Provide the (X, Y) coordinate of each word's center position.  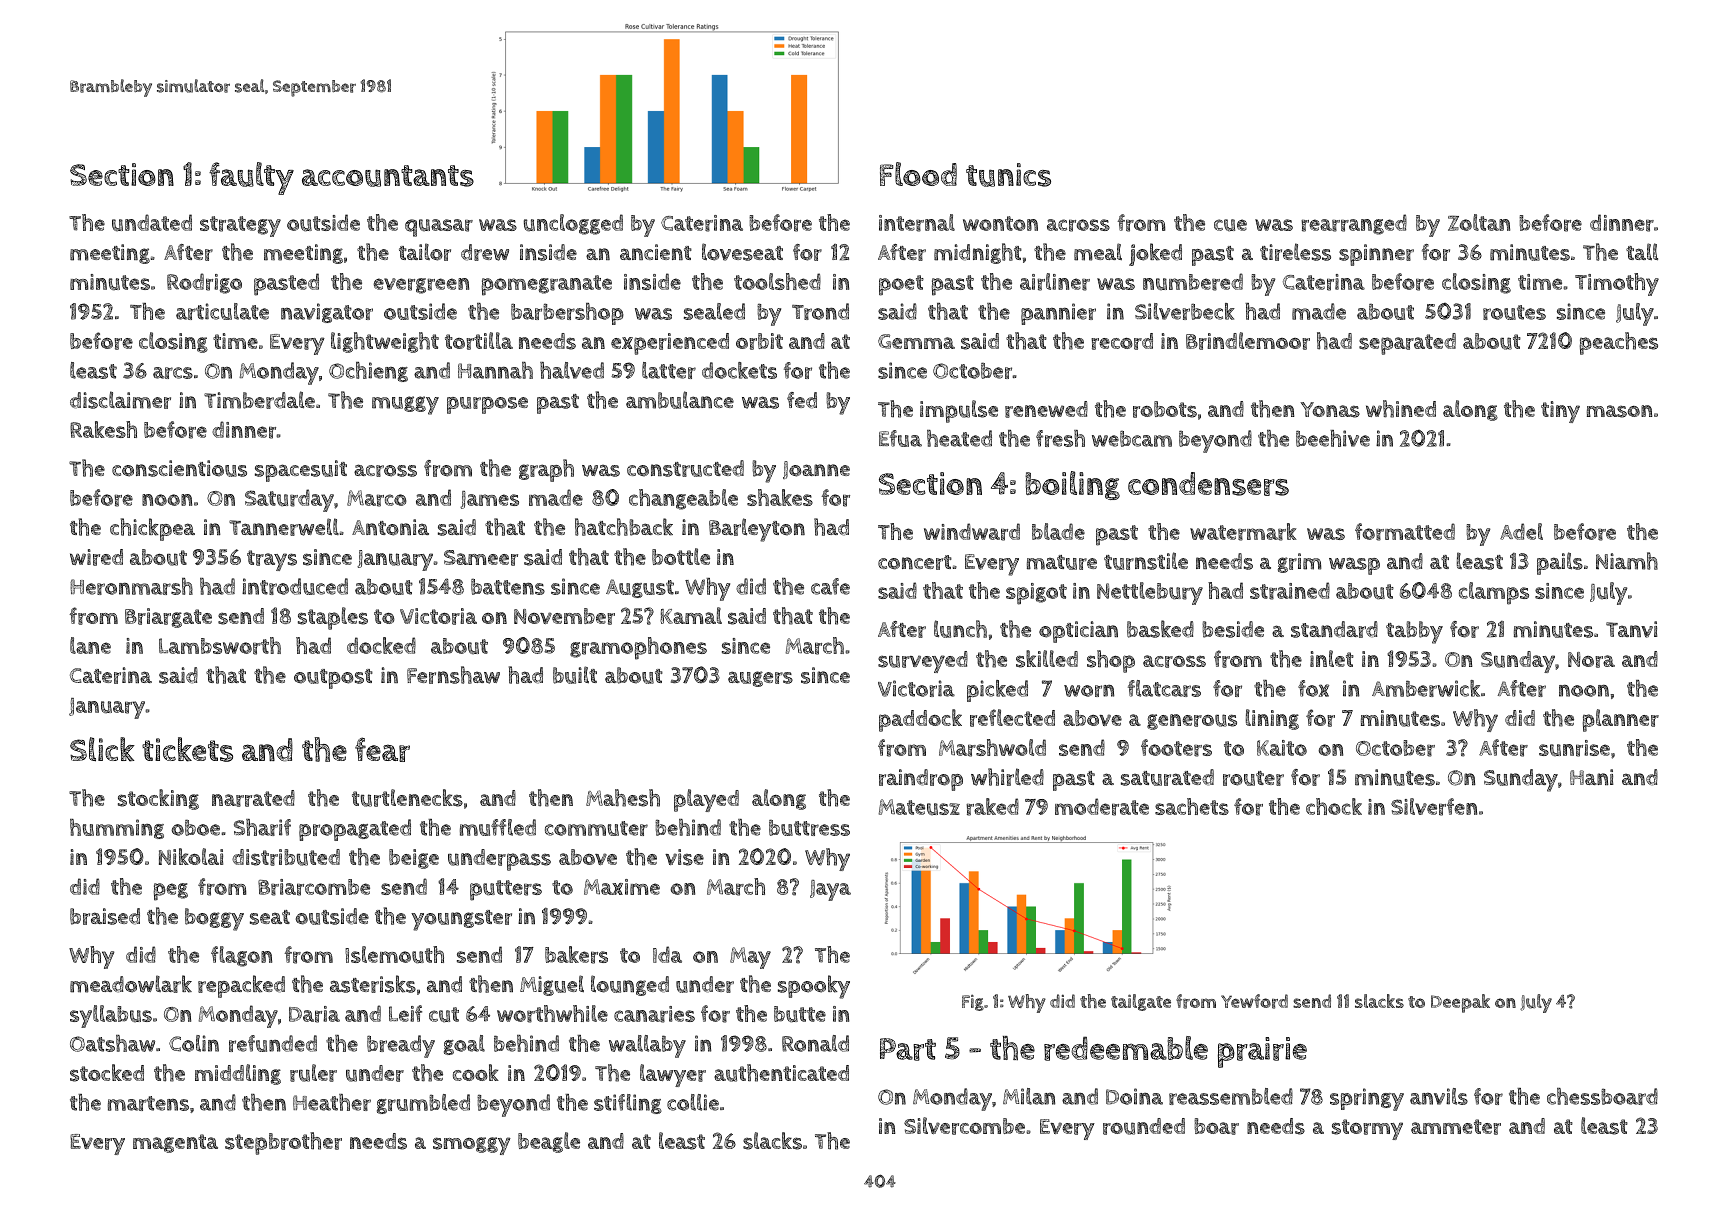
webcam (1132, 439)
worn (1089, 691)
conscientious (179, 468)
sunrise (1574, 748)
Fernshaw (453, 675)
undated (152, 223)
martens (148, 1103)
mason (1619, 411)
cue (1230, 225)
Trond (820, 311)
